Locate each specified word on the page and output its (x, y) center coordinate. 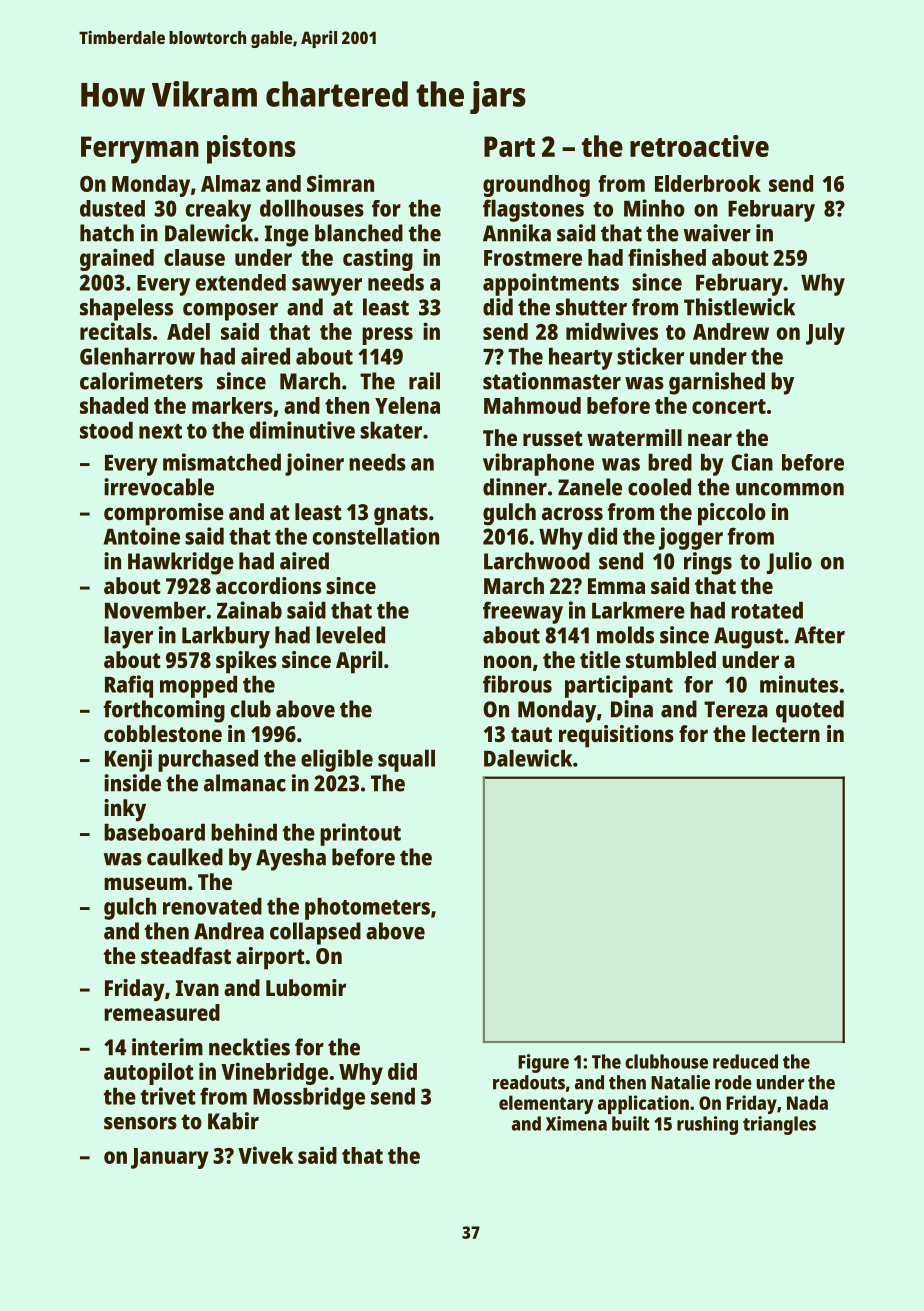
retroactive (699, 146)
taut (531, 734)
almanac (245, 783)
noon (507, 661)
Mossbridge (309, 1098)
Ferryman (140, 150)
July (825, 334)
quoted (810, 711)
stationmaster (552, 381)
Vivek (265, 1155)
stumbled (671, 659)
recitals (116, 331)
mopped (198, 687)
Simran (340, 183)
